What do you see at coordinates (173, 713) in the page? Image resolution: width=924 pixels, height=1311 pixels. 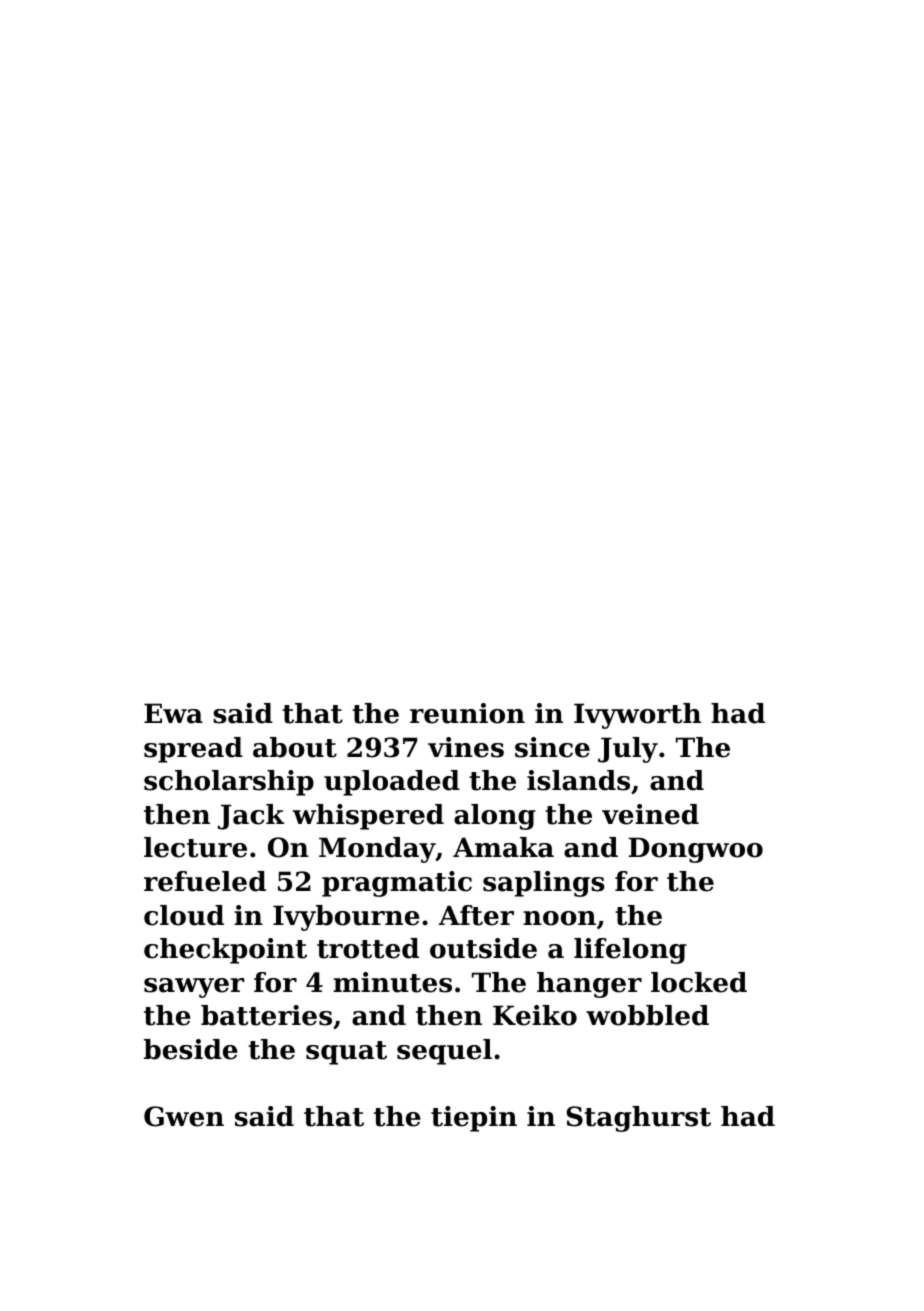 I see `Ewa` at bounding box center [173, 713].
